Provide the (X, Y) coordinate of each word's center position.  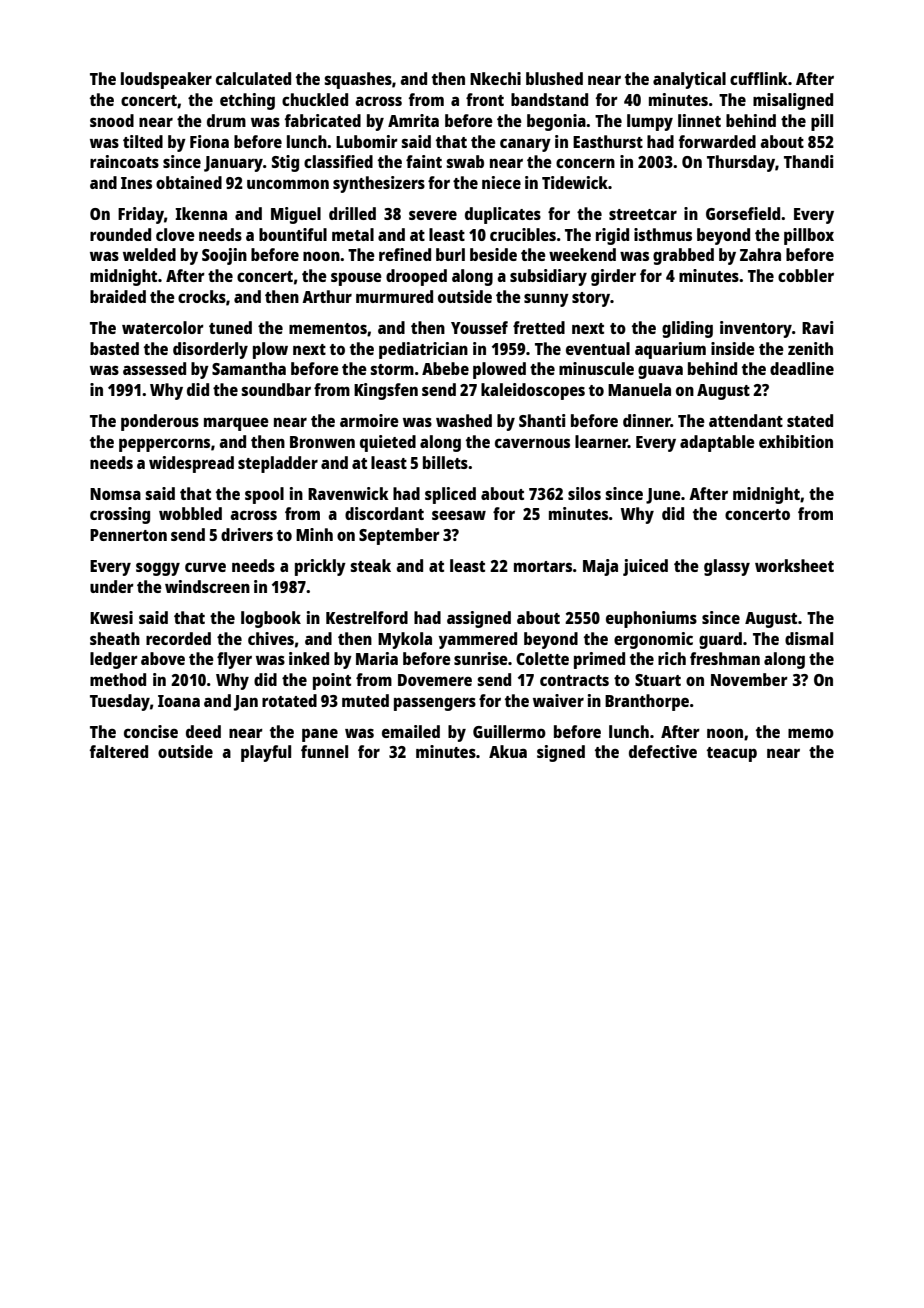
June (663, 496)
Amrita (413, 120)
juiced (645, 567)
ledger (114, 660)
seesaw (459, 515)
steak (370, 565)
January (233, 164)
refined (405, 254)
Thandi (809, 161)
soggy (158, 569)
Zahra (760, 254)
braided (118, 296)
